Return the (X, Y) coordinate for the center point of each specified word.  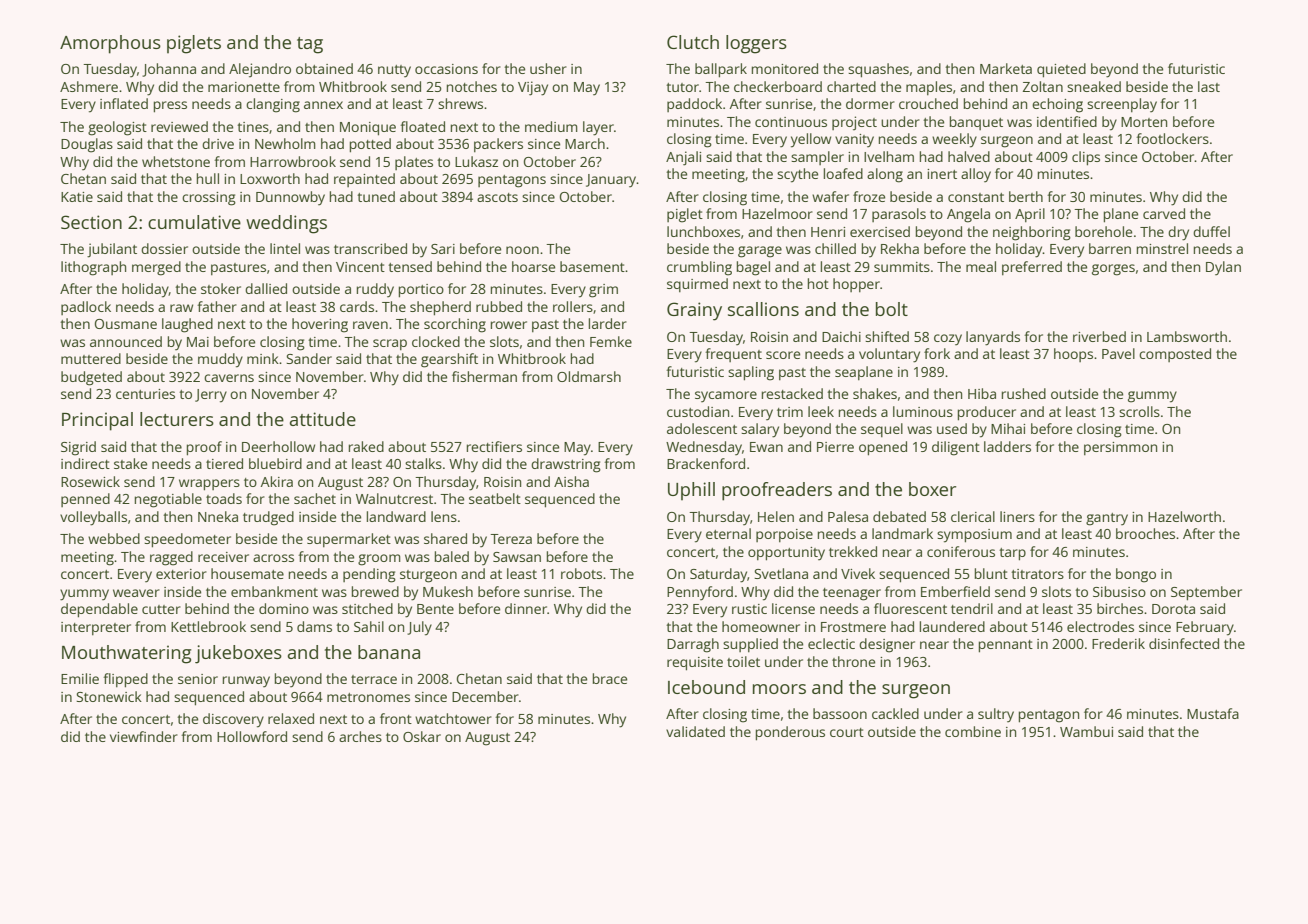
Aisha (571, 481)
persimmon (1120, 448)
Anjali (683, 158)
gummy (1152, 397)
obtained (324, 68)
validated (695, 731)
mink (263, 358)
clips (1086, 158)
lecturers (177, 419)
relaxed (291, 718)
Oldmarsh (589, 376)
